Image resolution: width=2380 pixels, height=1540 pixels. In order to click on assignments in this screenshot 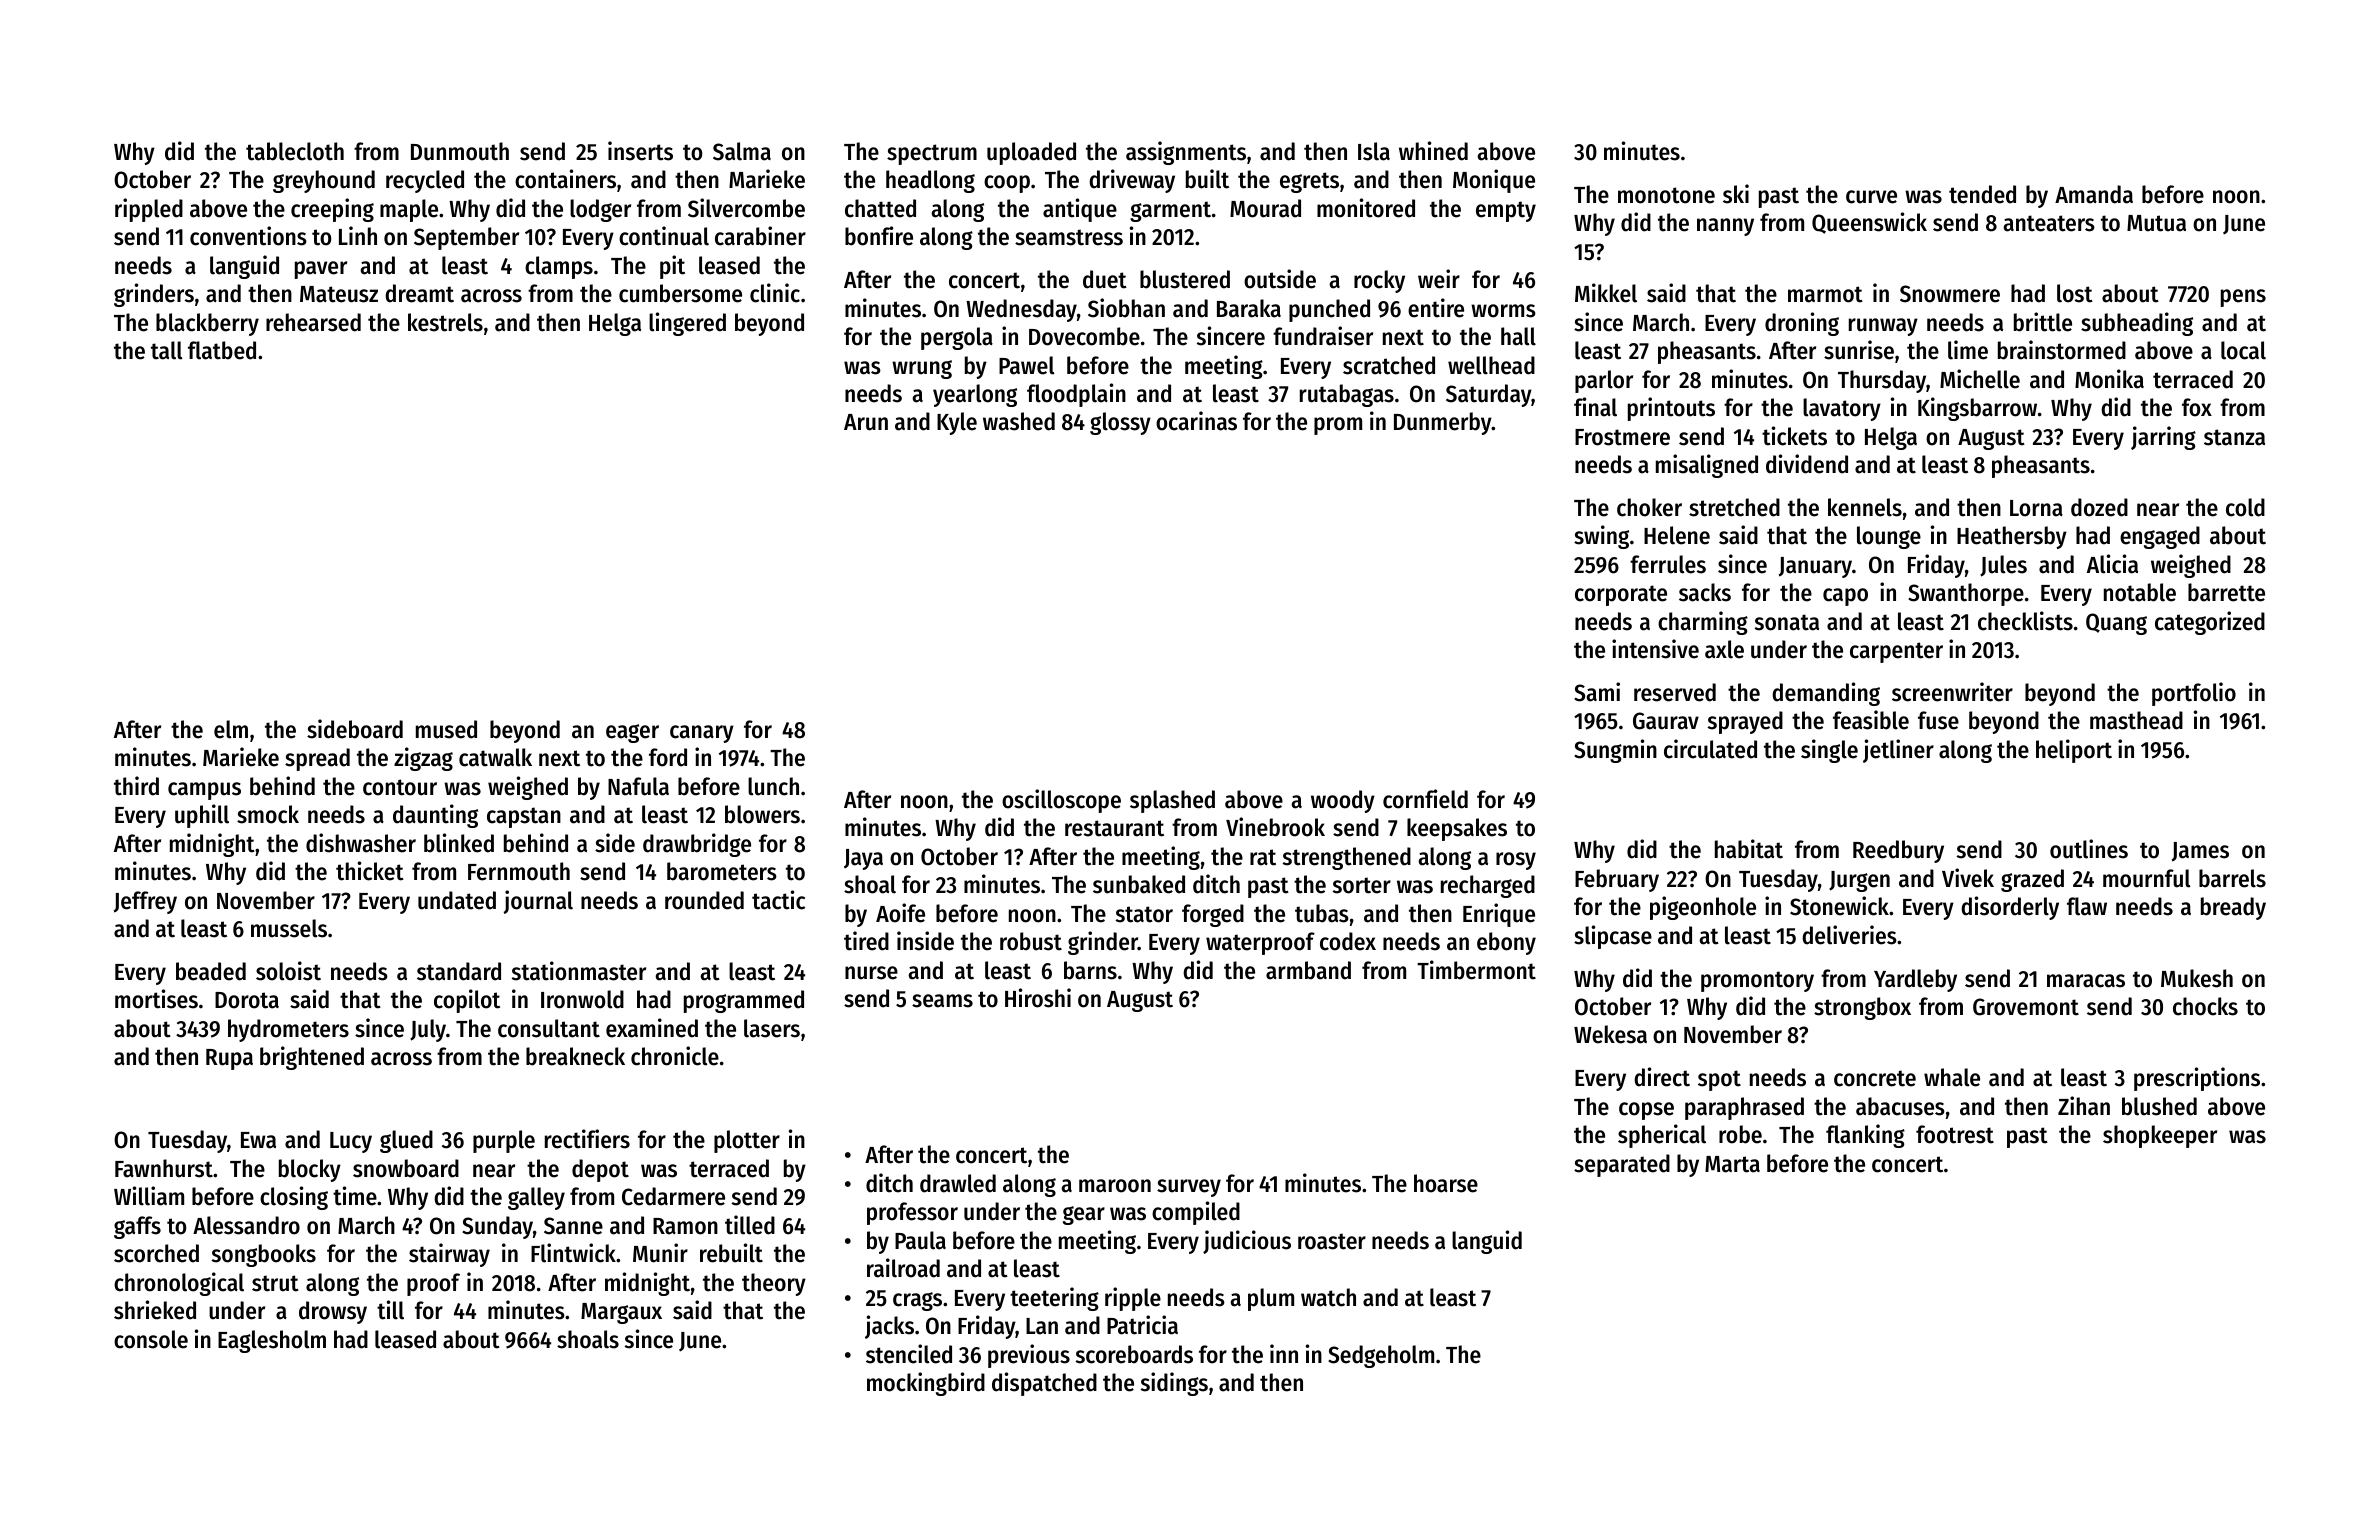, I will do `click(1186, 153)`.
